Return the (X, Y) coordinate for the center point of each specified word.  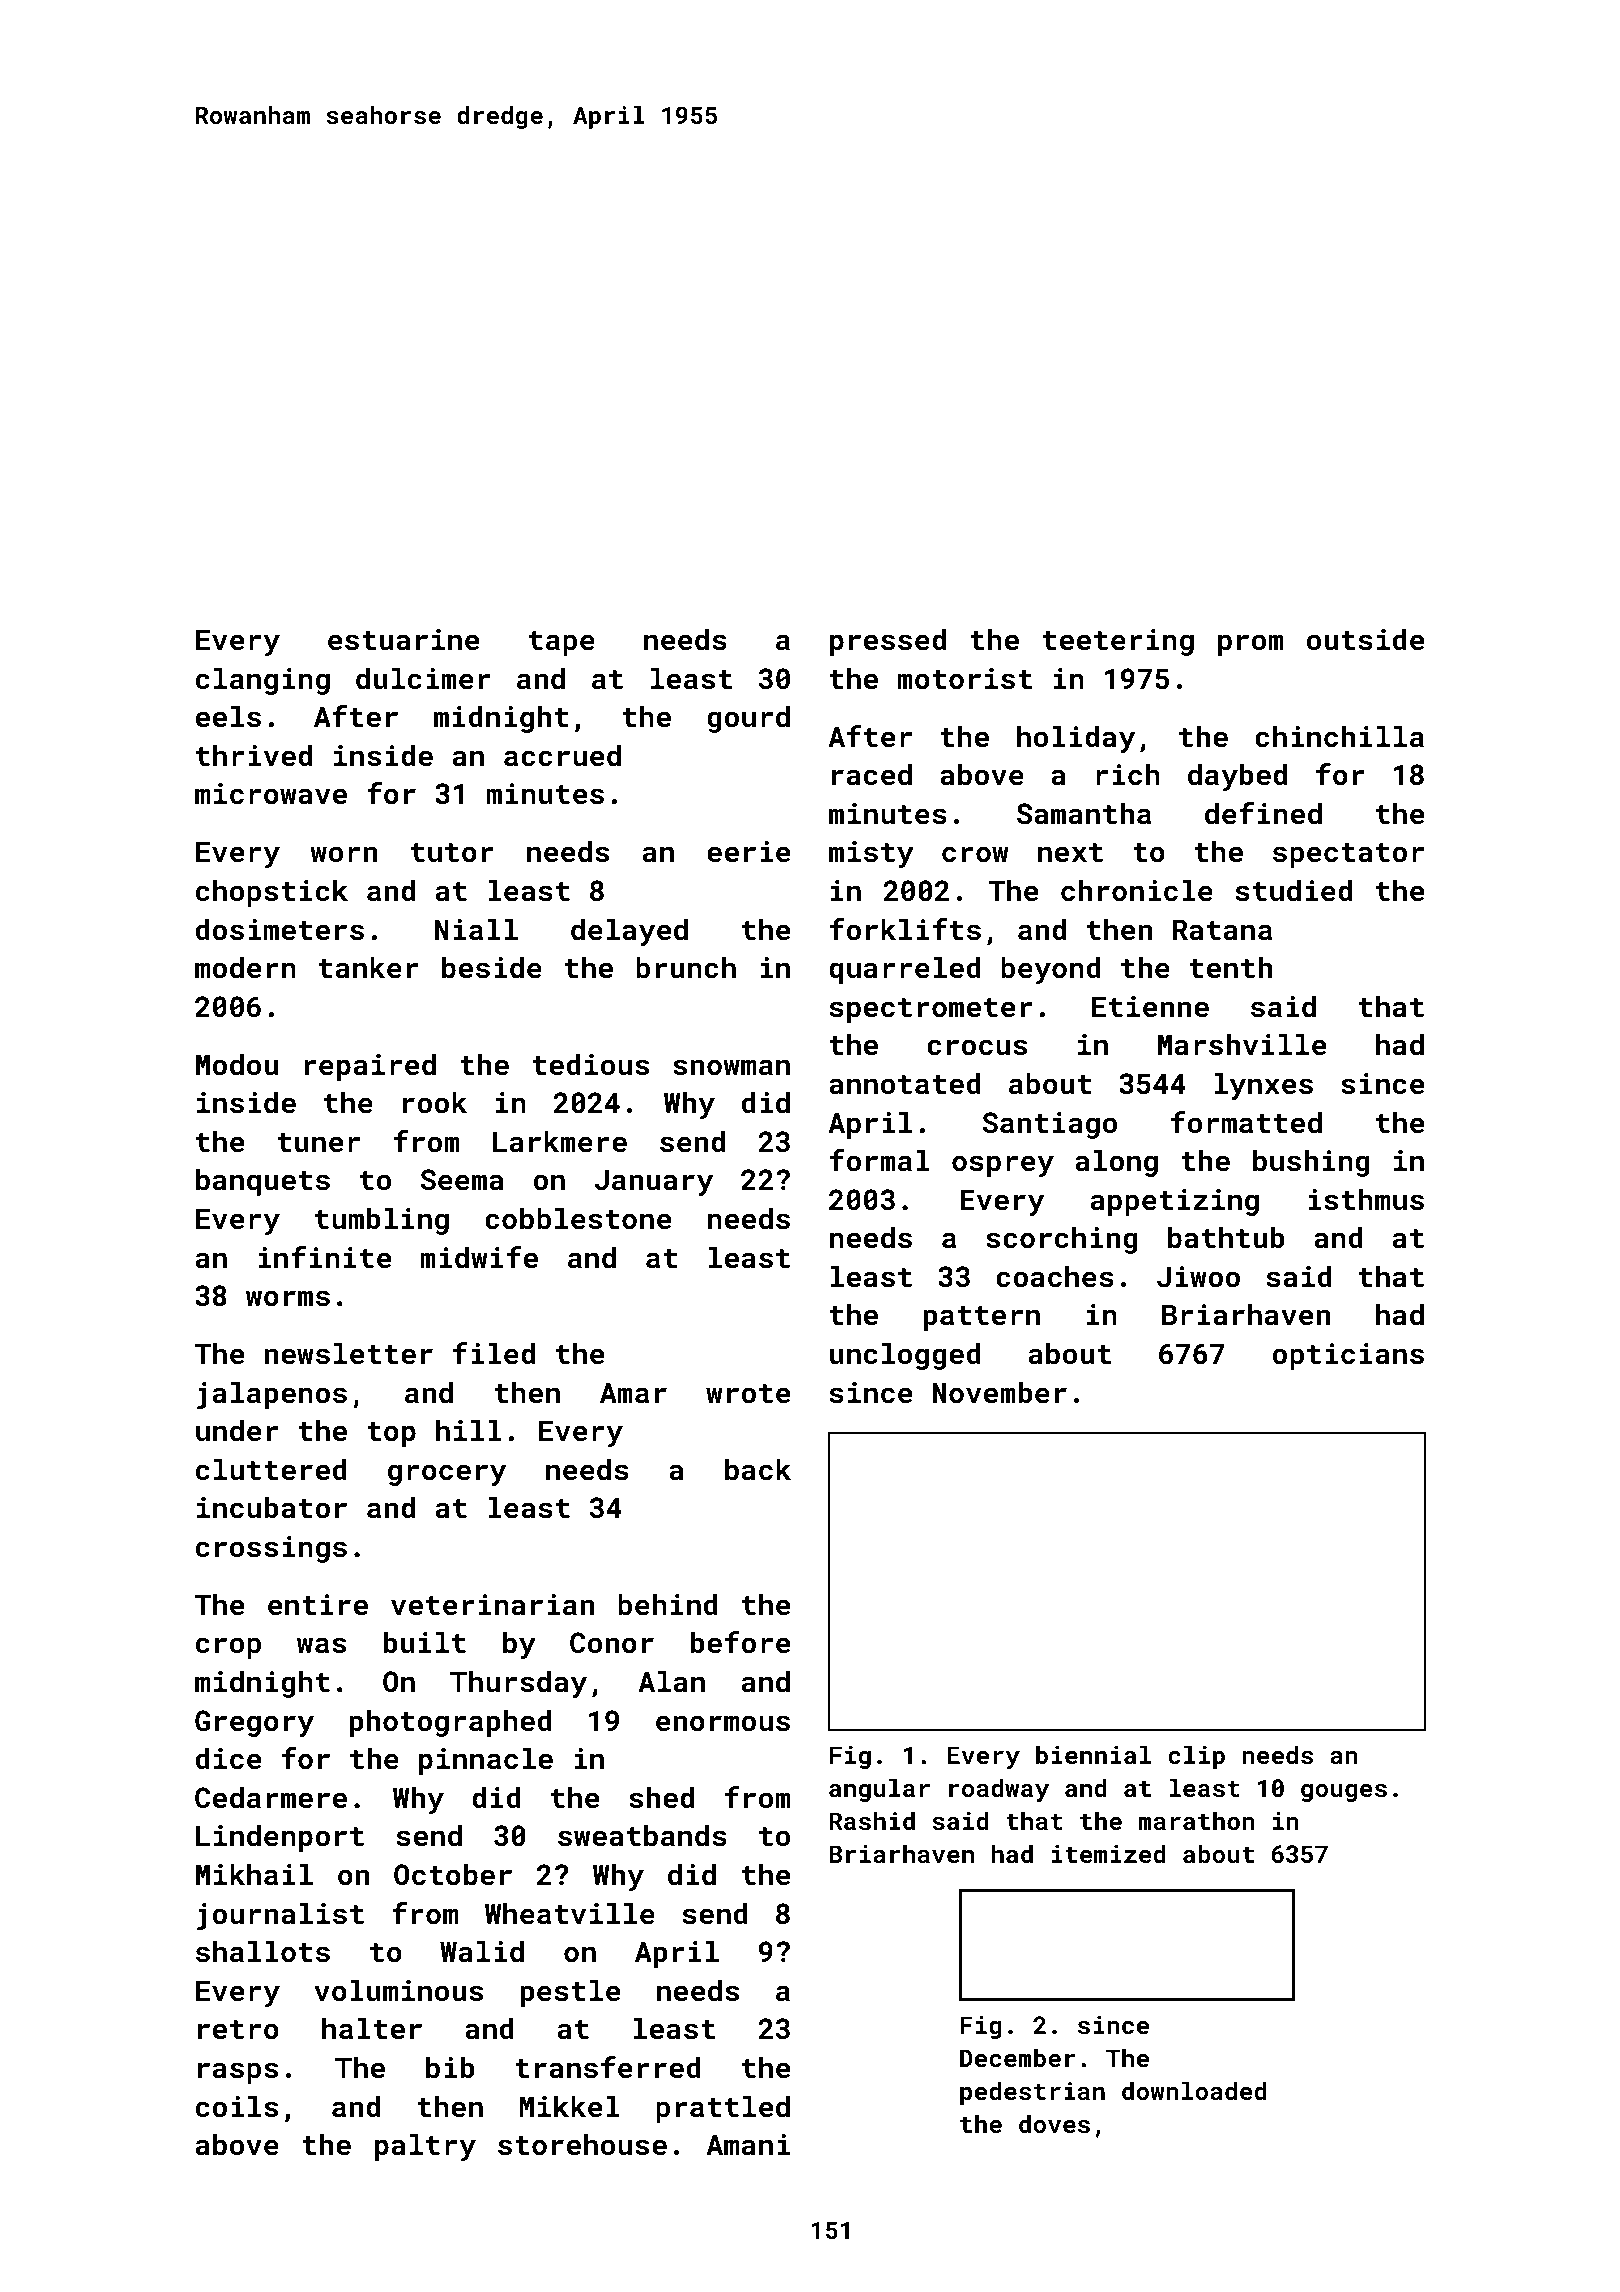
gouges (1344, 1793)
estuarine (403, 640)
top (391, 1434)
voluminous (398, 1990)
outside (1365, 639)
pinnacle (486, 1761)
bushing (1311, 1163)
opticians (1348, 1356)
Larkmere (560, 1141)
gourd (748, 719)
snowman (731, 1067)
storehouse (582, 2144)
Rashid (872, 1820)
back (758, 1469)
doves (1054, 2123)
